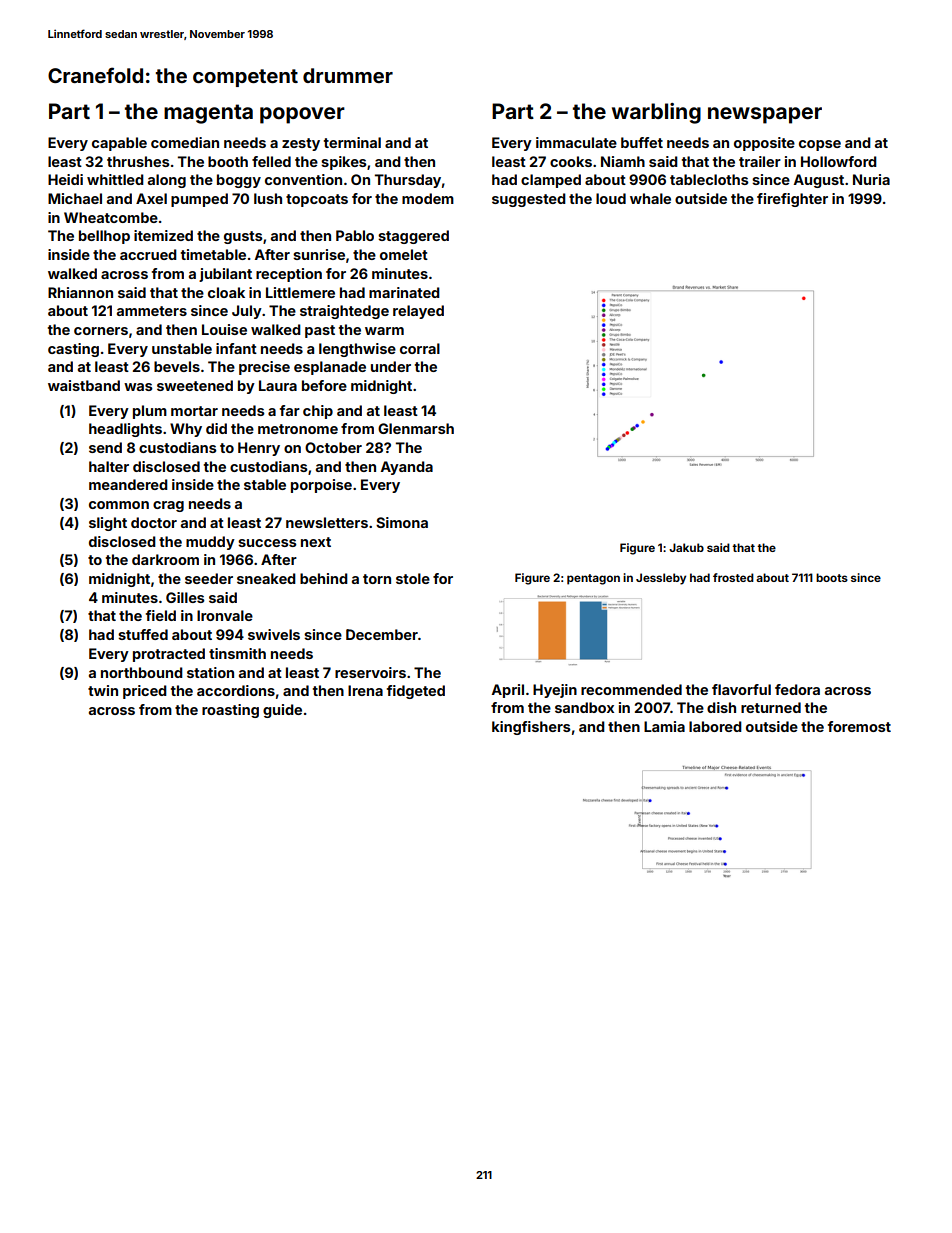 The width and height of the screenshot is (952, 1233). What do you see at coordinates (302, 115) in the screenshot?
I see `popover` at bounding box center [302, 115].
